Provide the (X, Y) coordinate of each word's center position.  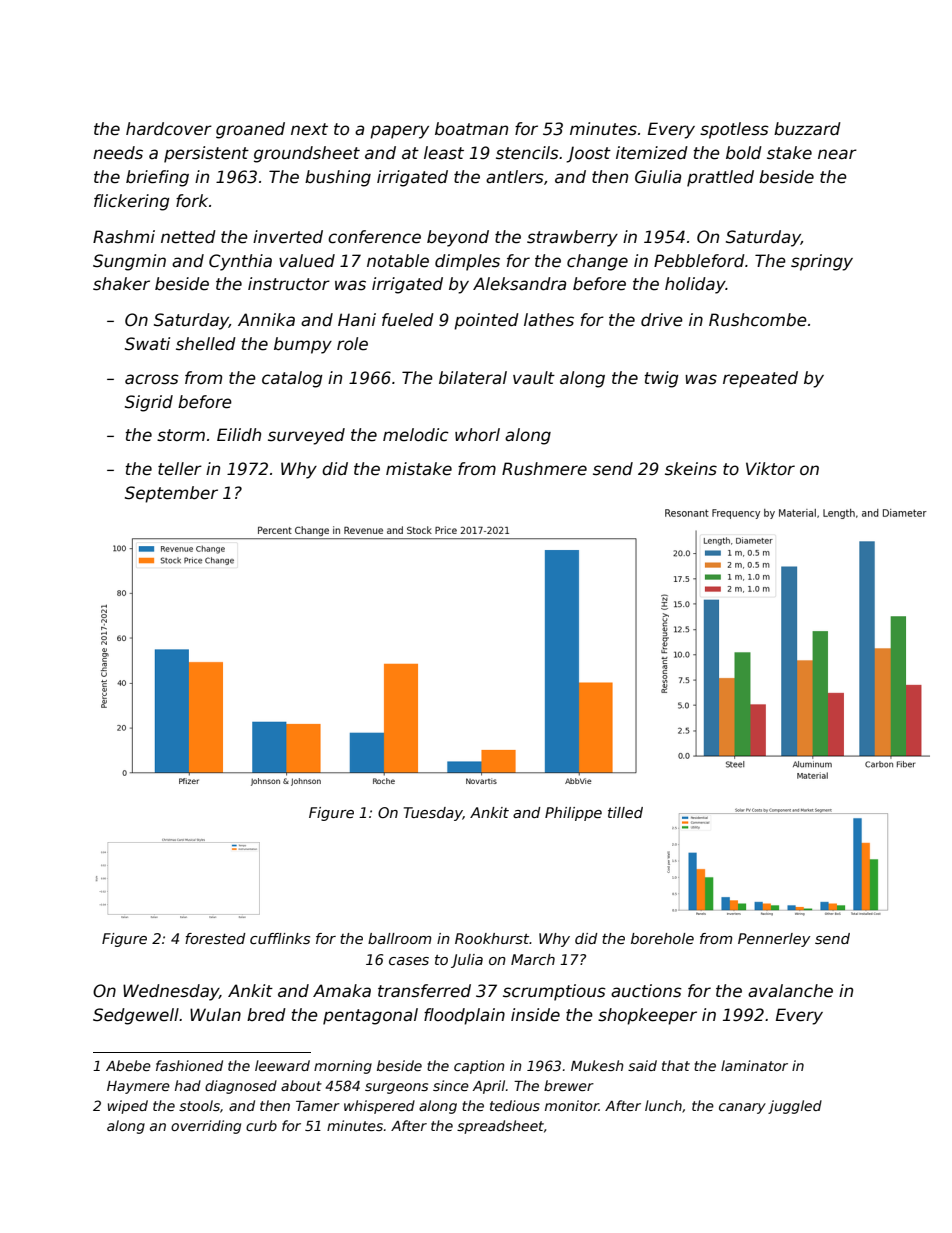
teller (180, 469)
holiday (695, 285)
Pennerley (774, 940)
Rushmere (544, 469)
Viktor (770, 469)
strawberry (572, 238)
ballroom (399, 938)
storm (181, 435)
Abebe (128, 1065)
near (837, 154)
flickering (132, 202)
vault (534, 378)
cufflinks (280, 938)
